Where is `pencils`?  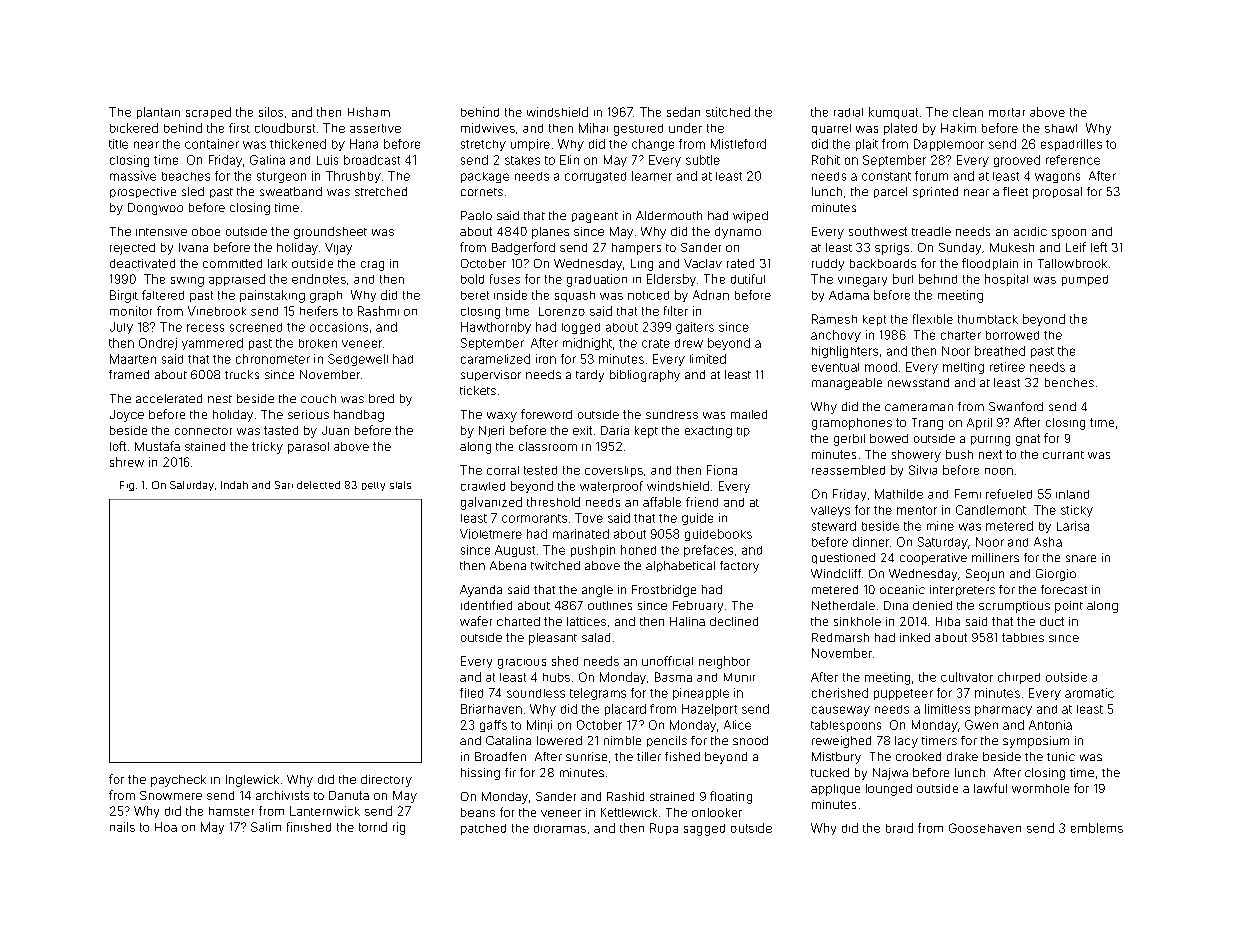 pencils is located at coordinates (667, 741).
